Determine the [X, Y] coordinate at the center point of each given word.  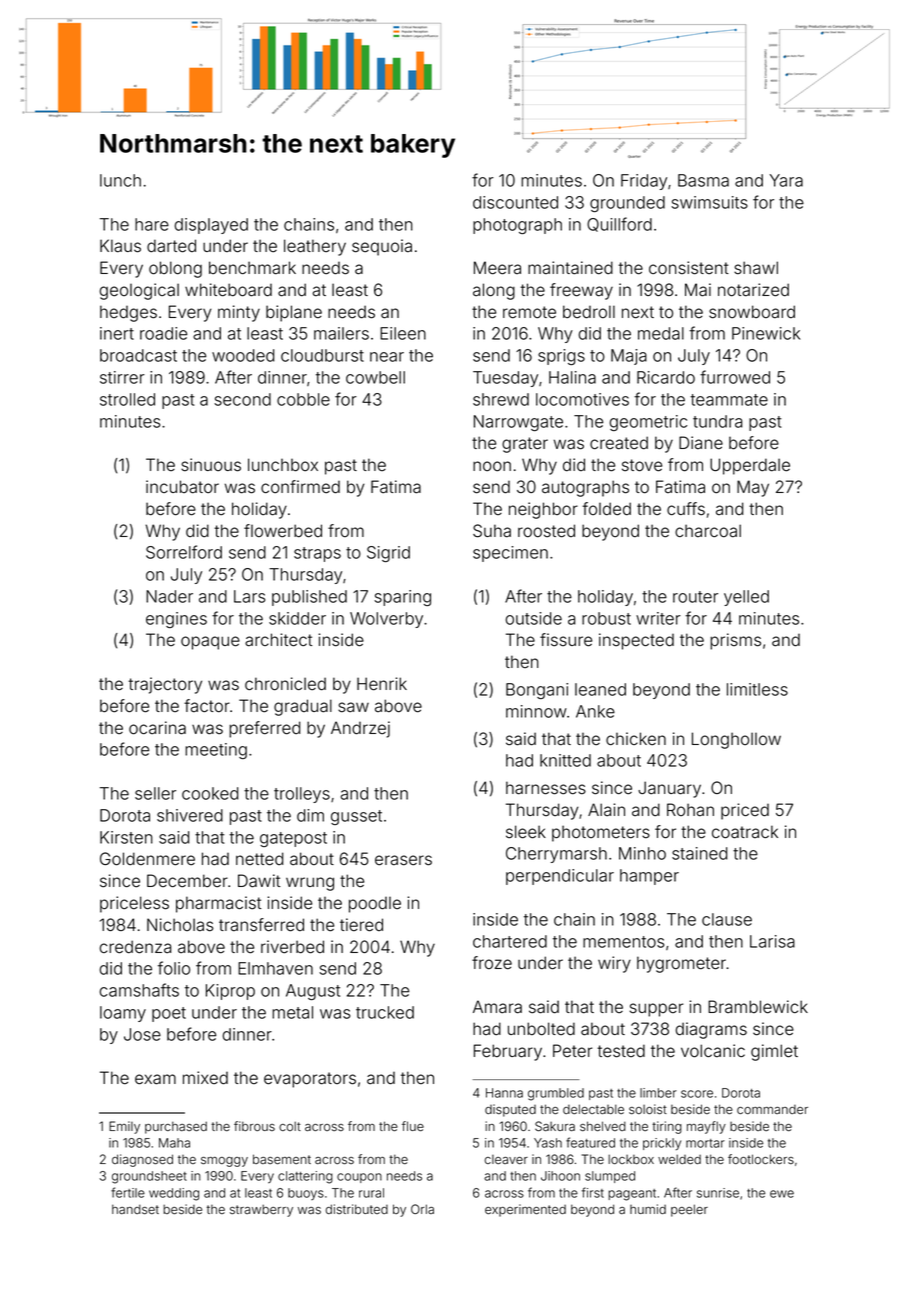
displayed [211, 226]
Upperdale [750, 466]
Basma [703, 180]
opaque [210, 643]
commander [772, 1109]
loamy [123, 1014]
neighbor [543, 510]
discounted [515, 202]
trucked [385, 1012]
